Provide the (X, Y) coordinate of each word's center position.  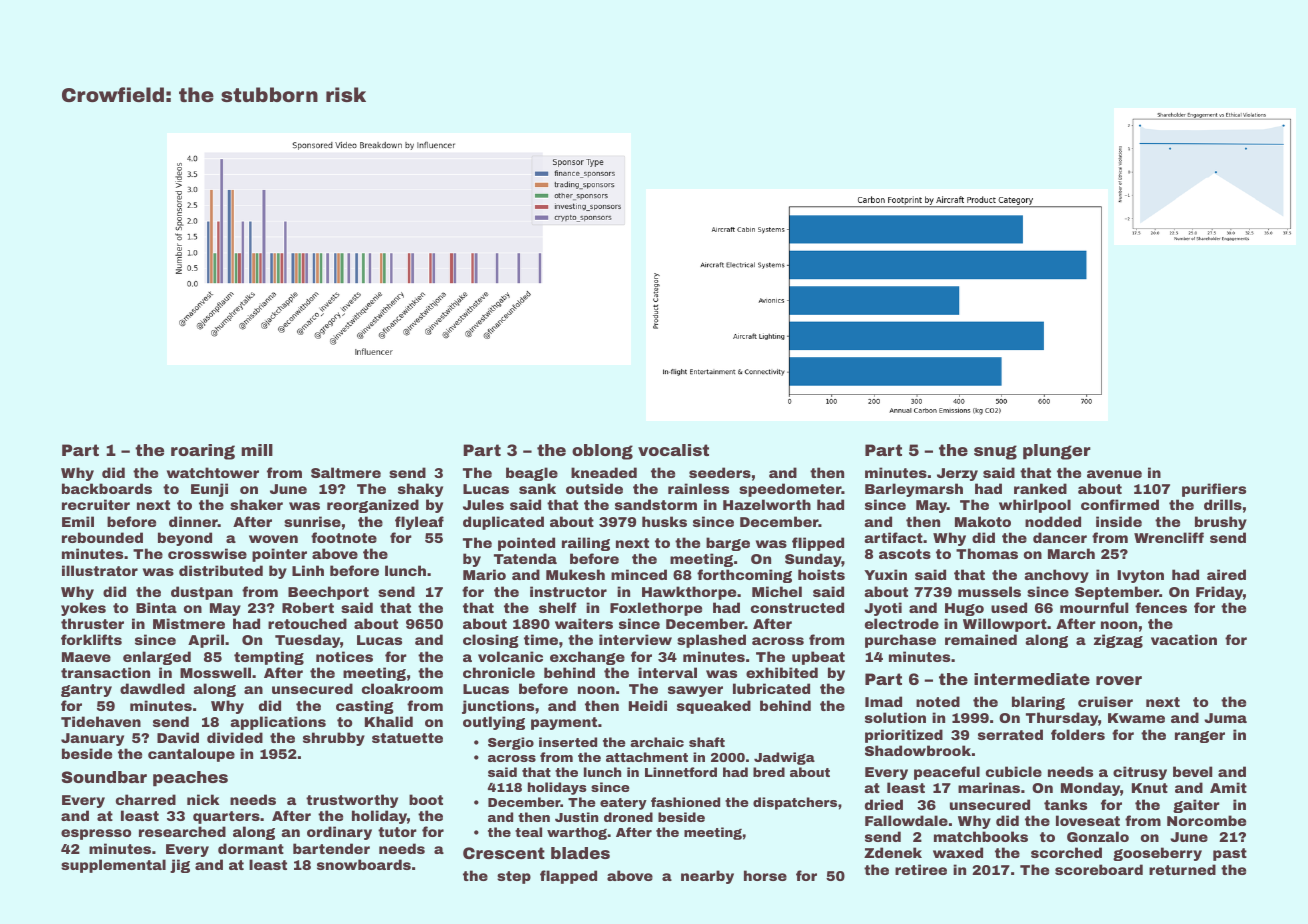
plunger (1057, 452)
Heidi (648, 705)
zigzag (1118, 641)
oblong (602, 452)
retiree (921, 869)
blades (580, 853)
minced (639, 574)
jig (180, 866)
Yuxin (885, 574)
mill (257, 450)
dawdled (152, 688)
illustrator (100, 570)
